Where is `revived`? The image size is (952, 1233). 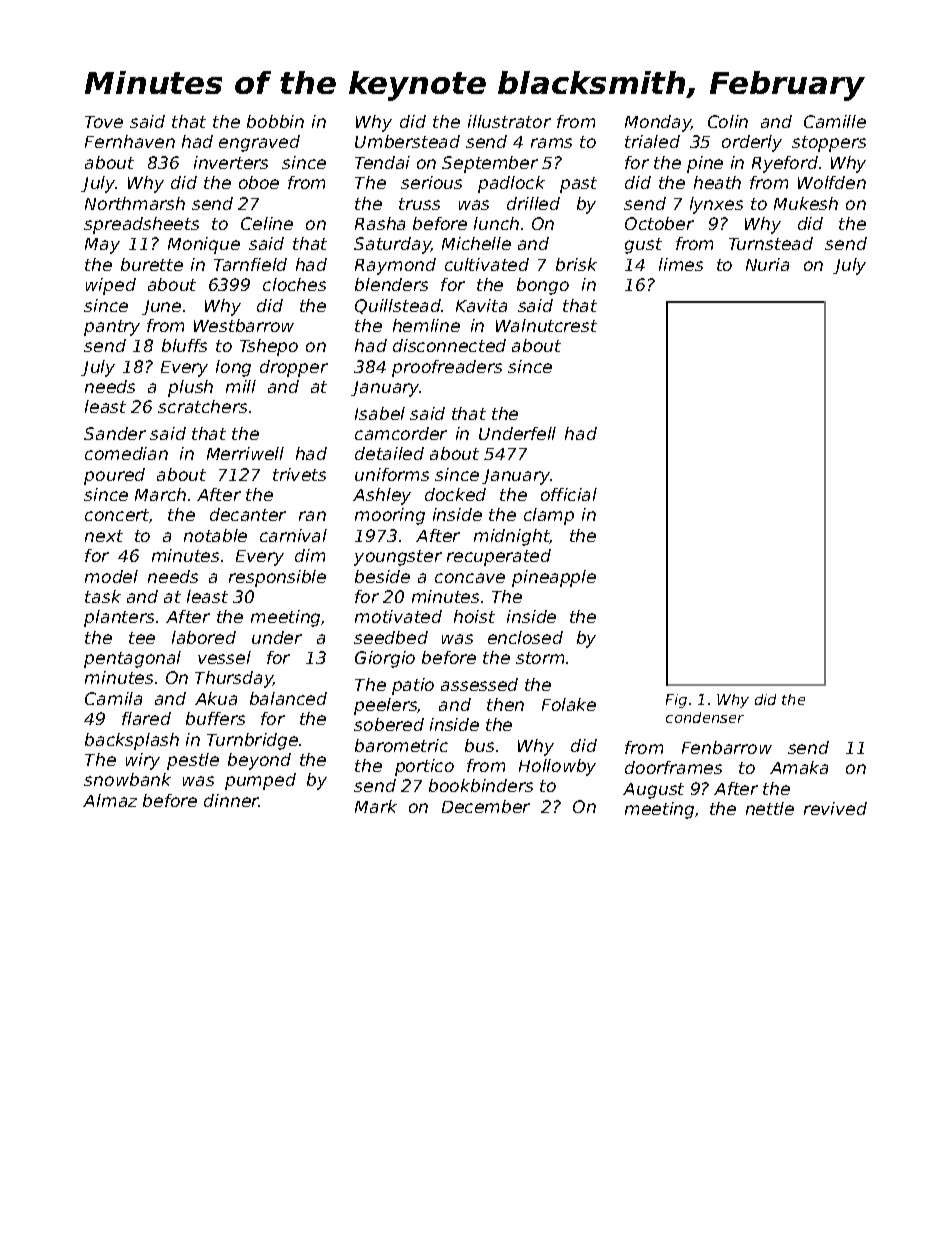 revived is located at coordinates (835, 808).
